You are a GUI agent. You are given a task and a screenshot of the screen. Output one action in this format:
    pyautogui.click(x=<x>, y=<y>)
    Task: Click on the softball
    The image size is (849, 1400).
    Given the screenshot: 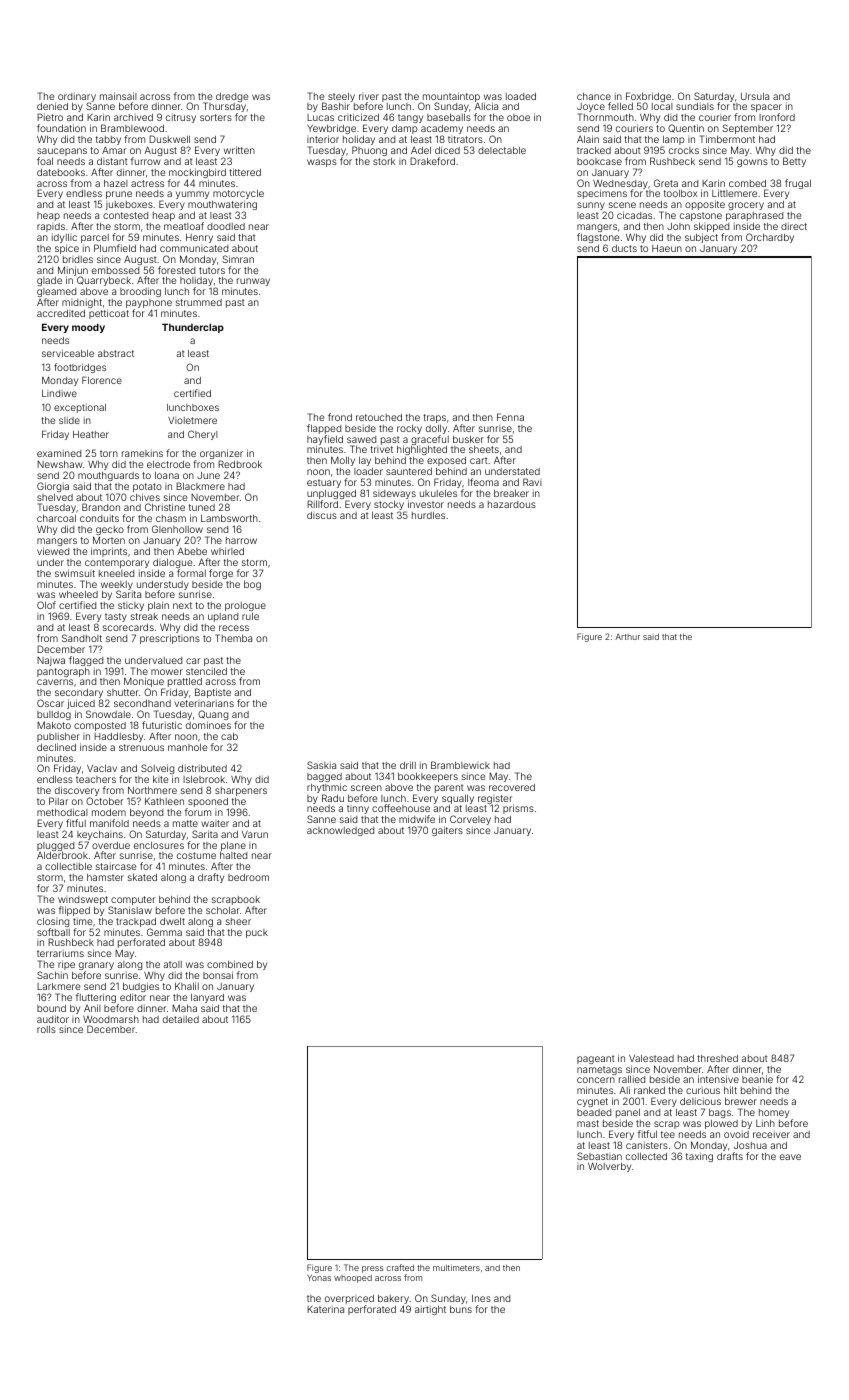 What is the action you would take?
    pyautogui.click(x=53, y=932)
